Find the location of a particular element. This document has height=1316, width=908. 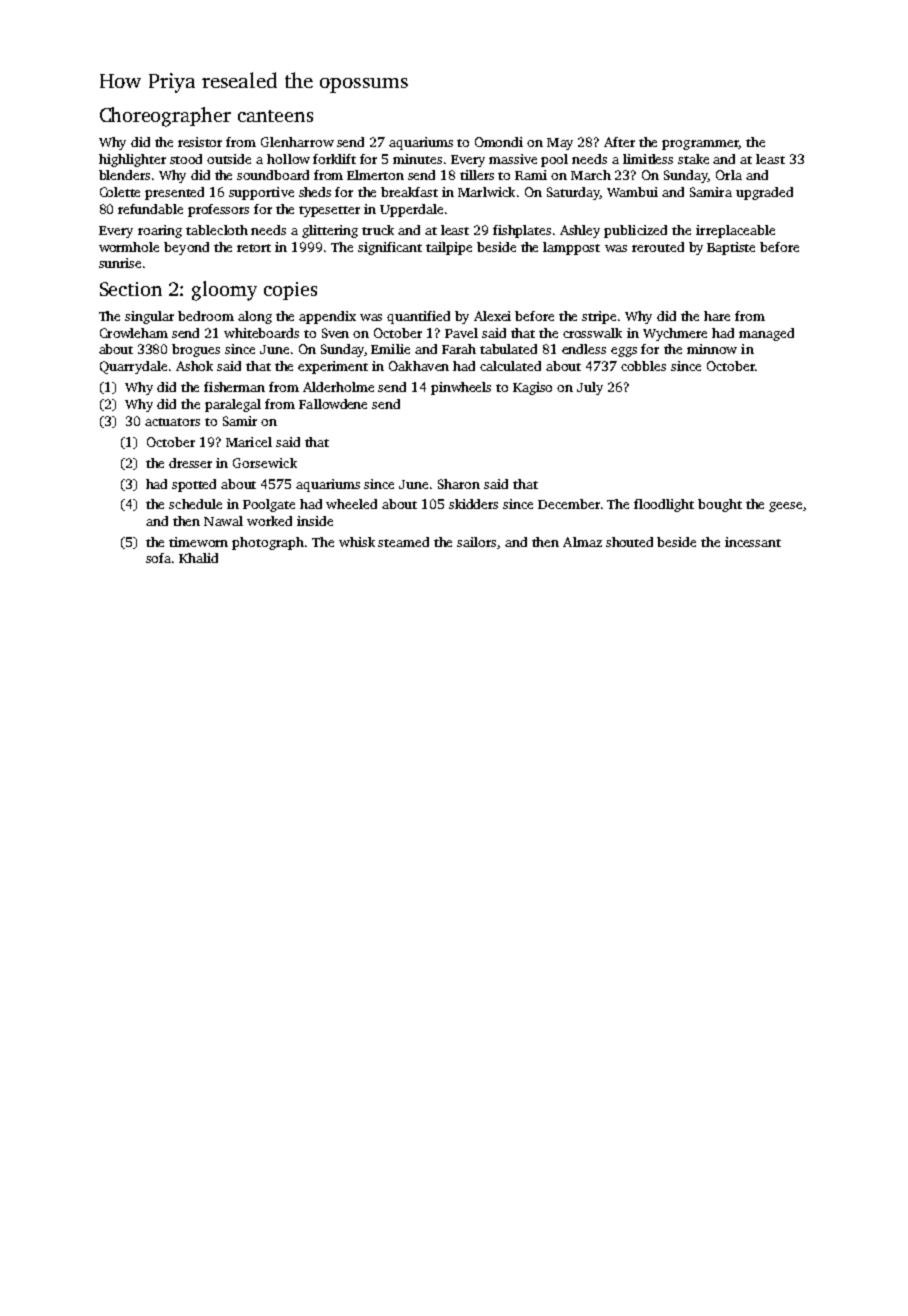

schedule is located at coordinates (195, 504).
